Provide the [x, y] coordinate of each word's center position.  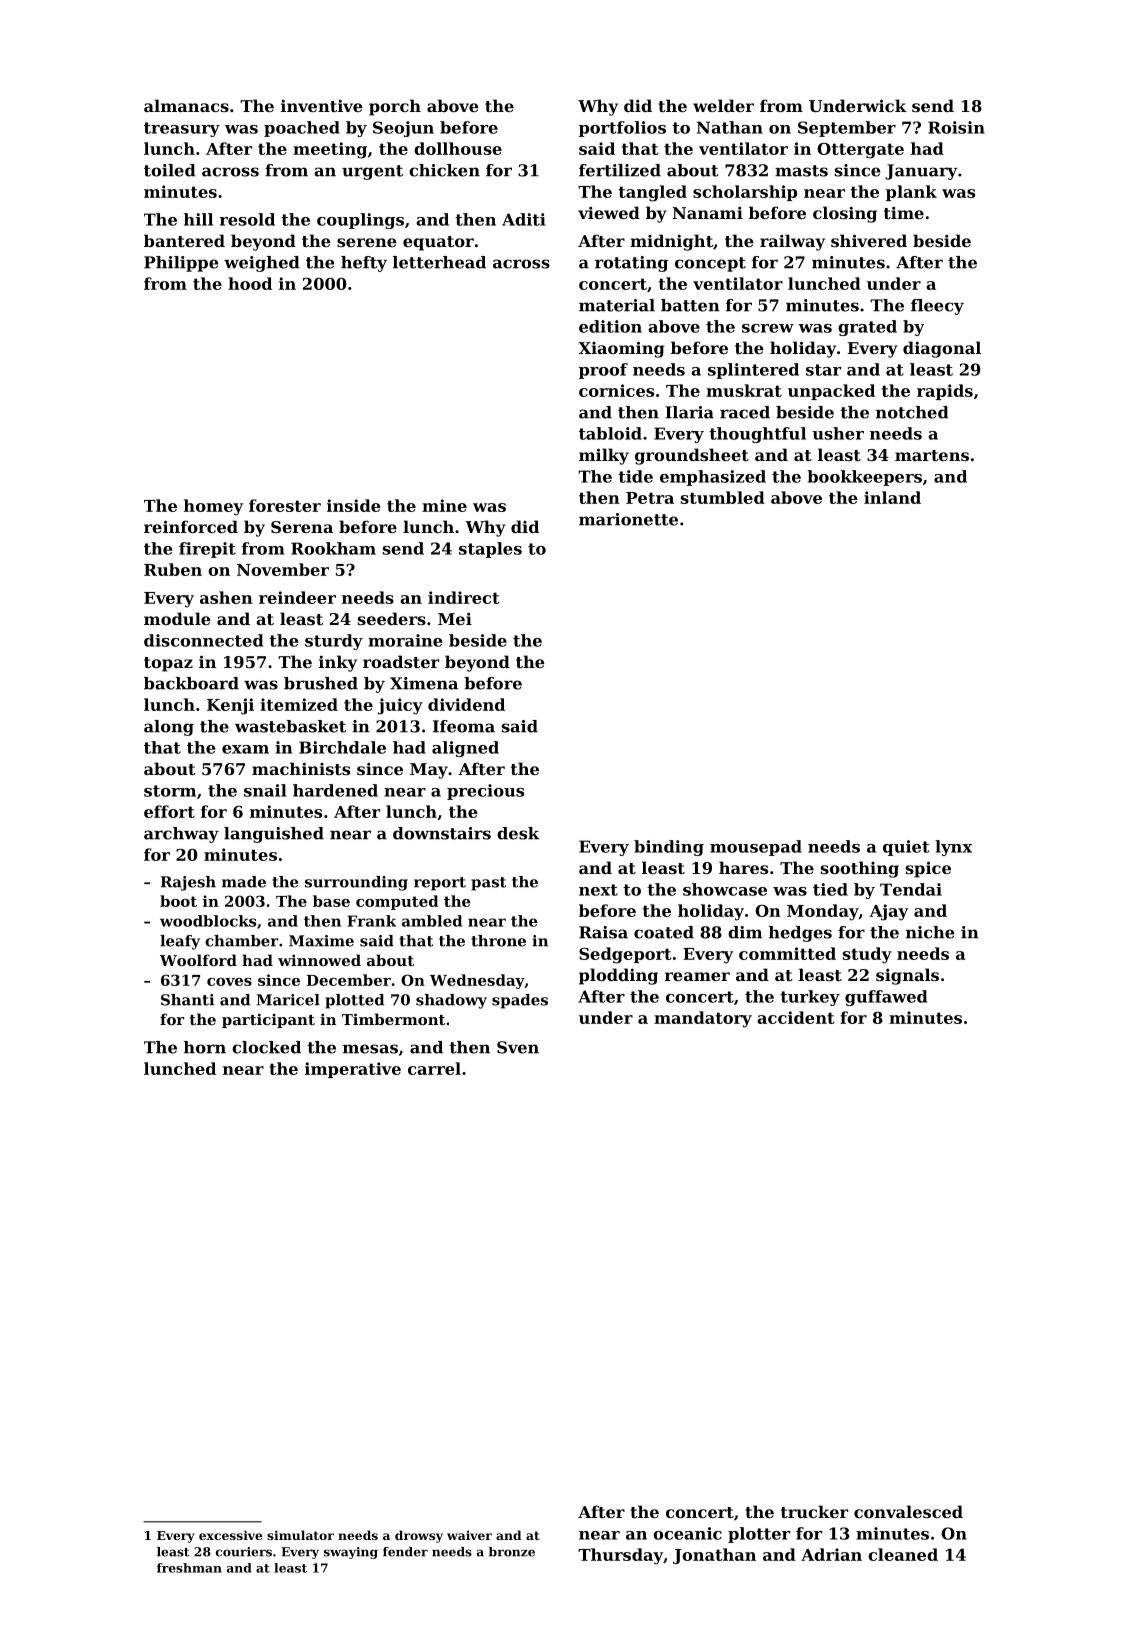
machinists [301, 768]
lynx [953, 848]
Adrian [831, 1554]
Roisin [956, 127]
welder [723, 105]
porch [395, 107]
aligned [465, 749]
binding [669, 848]
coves [229, 982]
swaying [351, 1553]
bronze [512, 1552]
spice [928, 869]
